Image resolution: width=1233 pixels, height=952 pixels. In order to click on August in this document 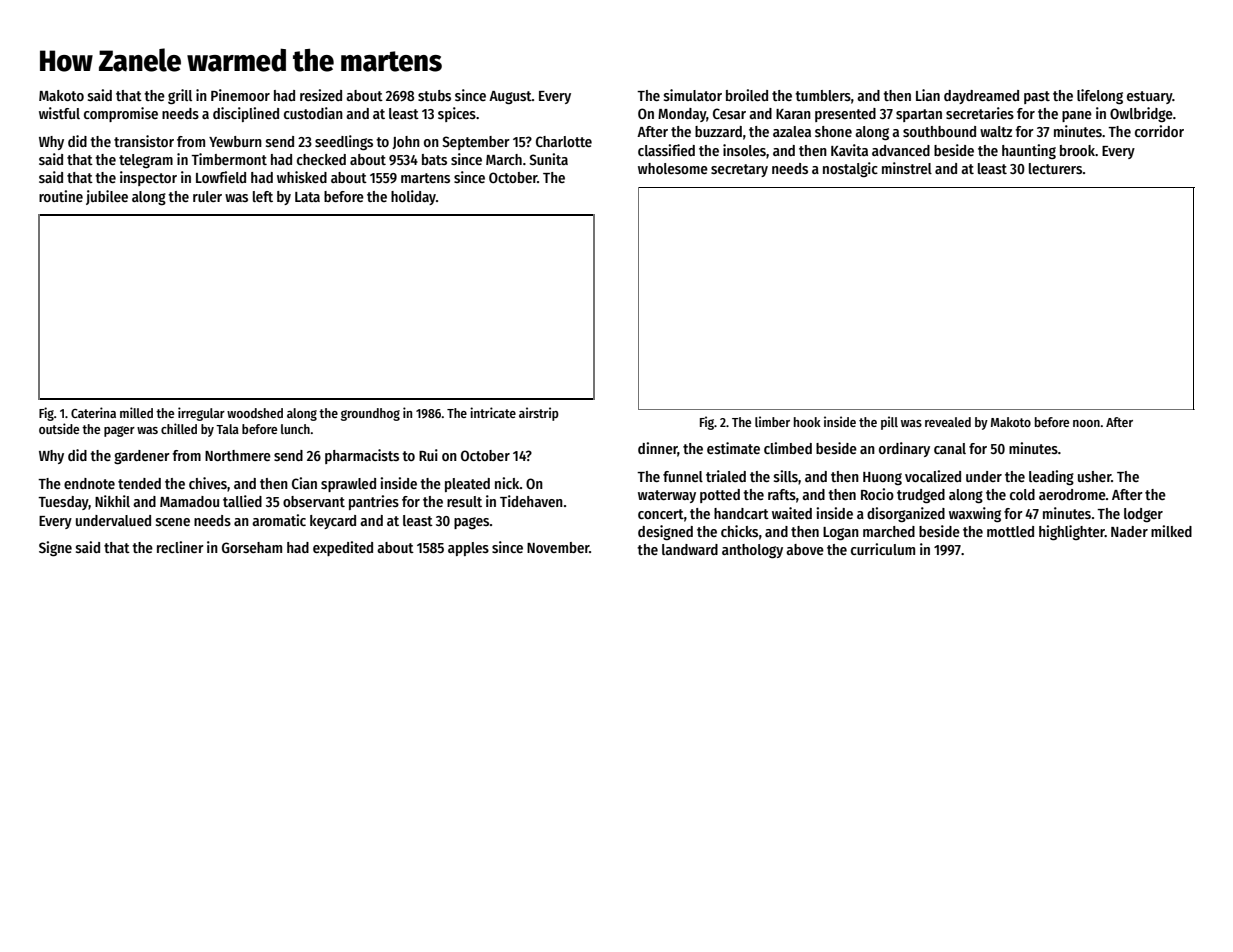, I will do `click(510, 97)`.
